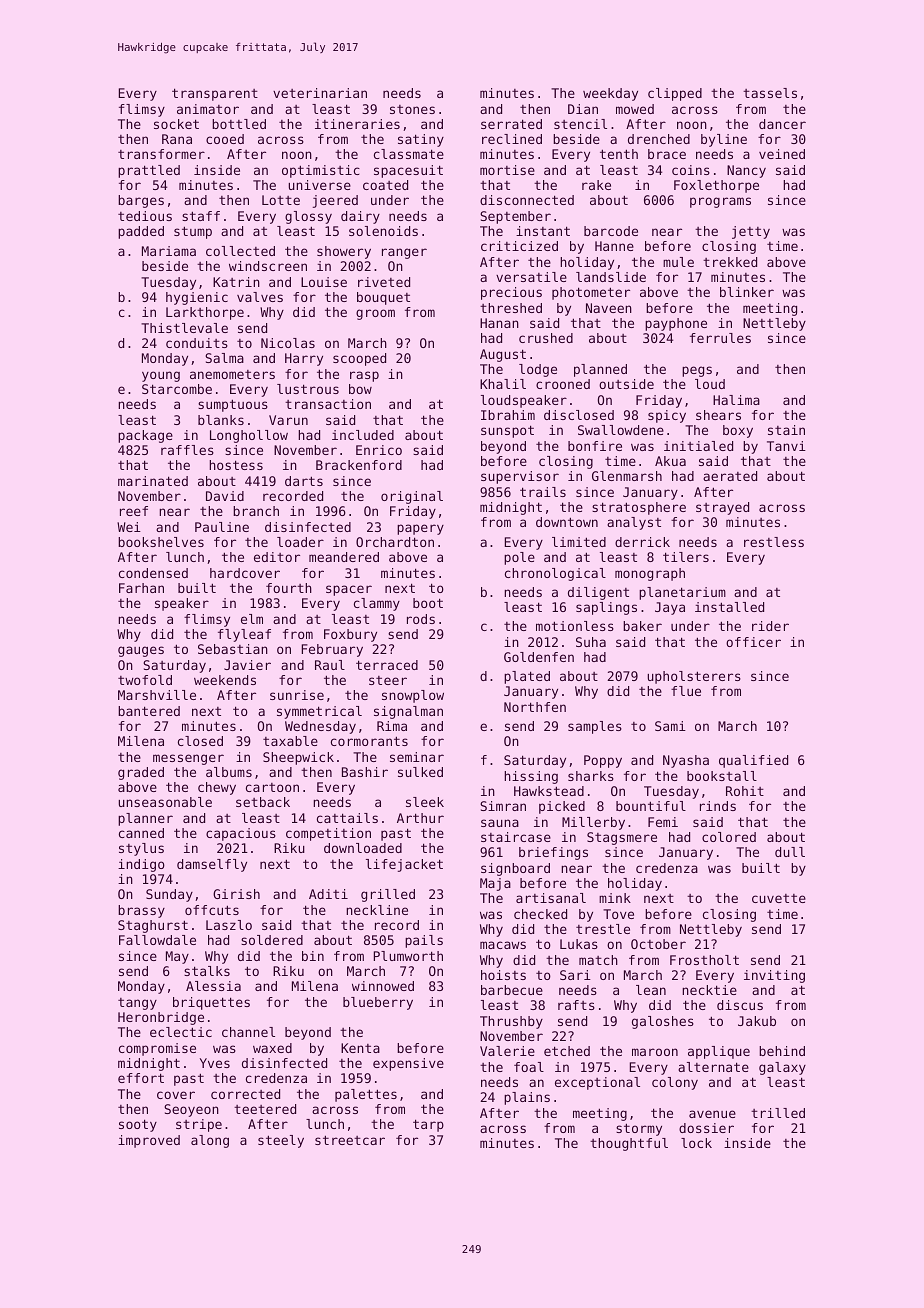  Describe the element at coordinates (603, 761) in the page. I see `Poppy` at that location.
